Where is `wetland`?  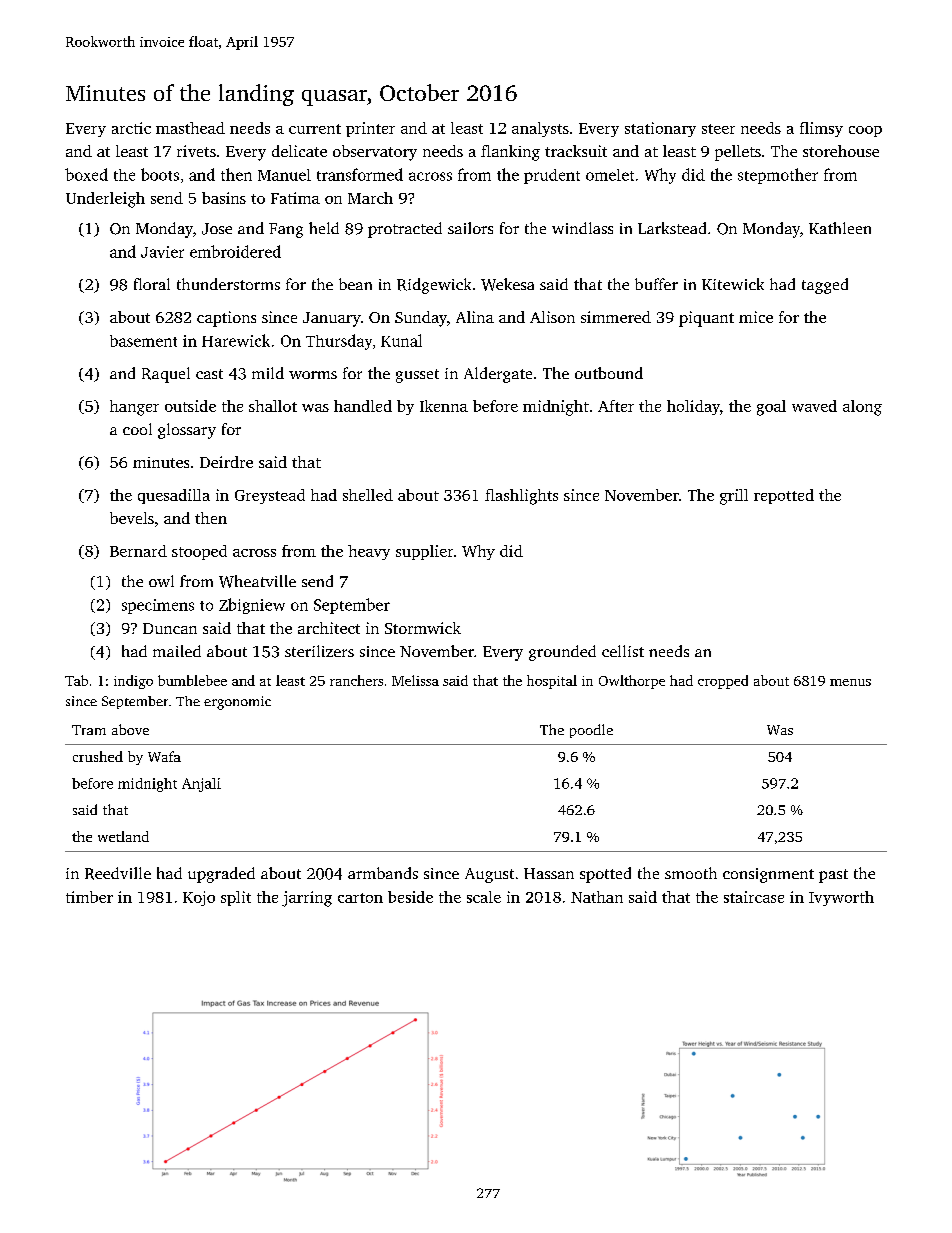 wetland is located at coordinates (123, 836).
